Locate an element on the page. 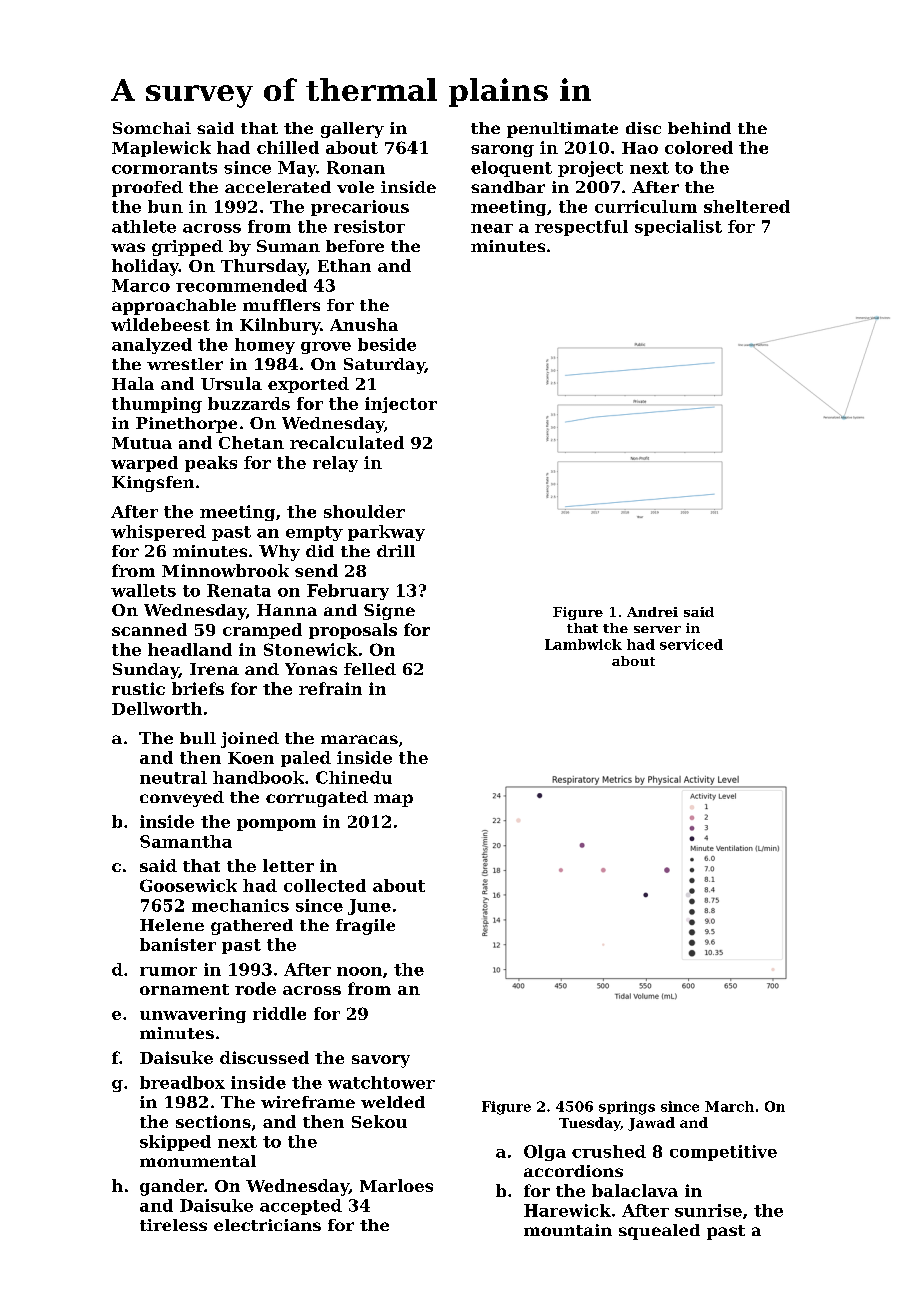  empty is located at coordinates (314, 533).
